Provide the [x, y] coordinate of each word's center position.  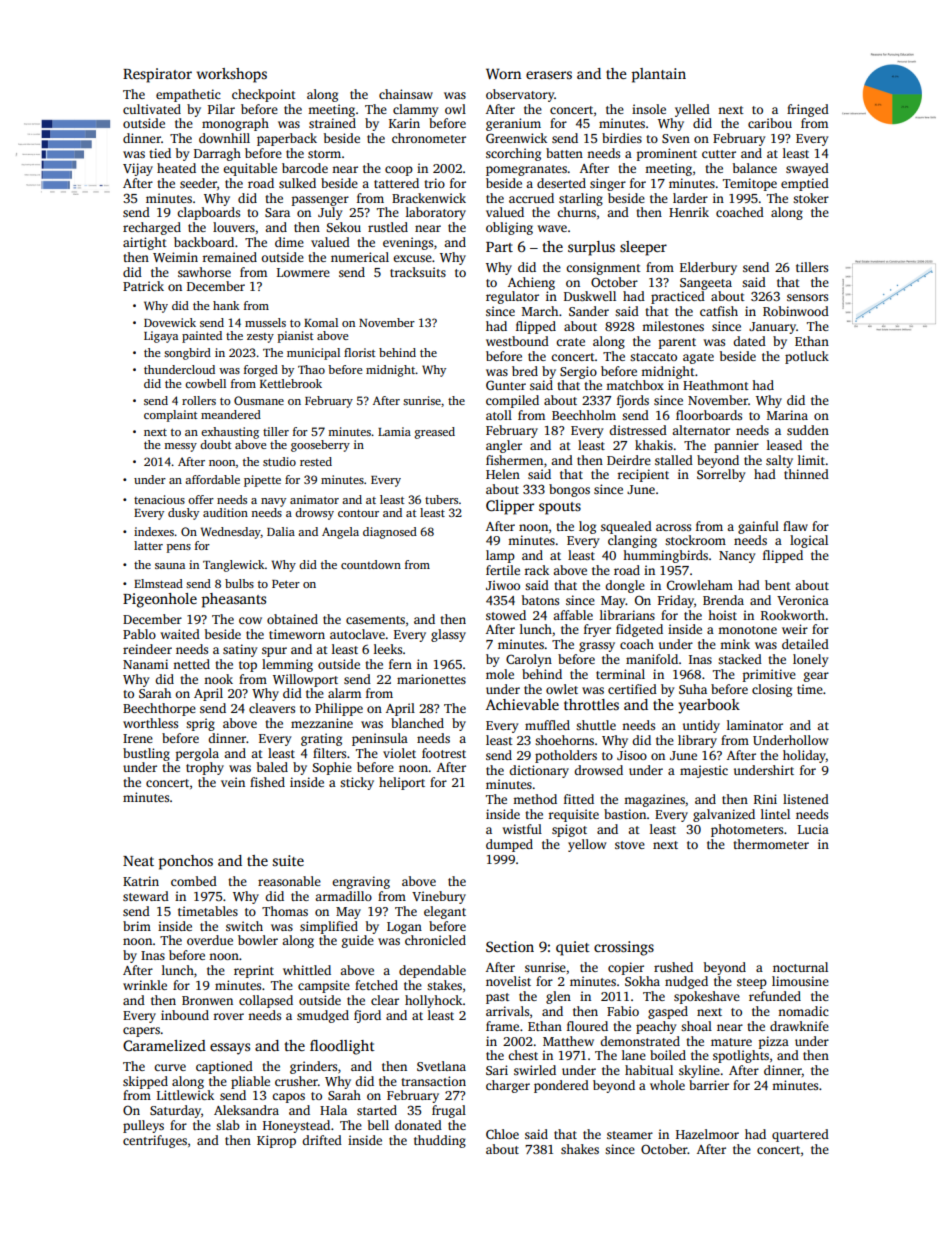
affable [573, 615]
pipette [262, 481]
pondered [561, 1086]
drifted [322, 1140]
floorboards [709, 415]
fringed [808, 110]
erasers [549, 75]
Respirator [157, 75]
